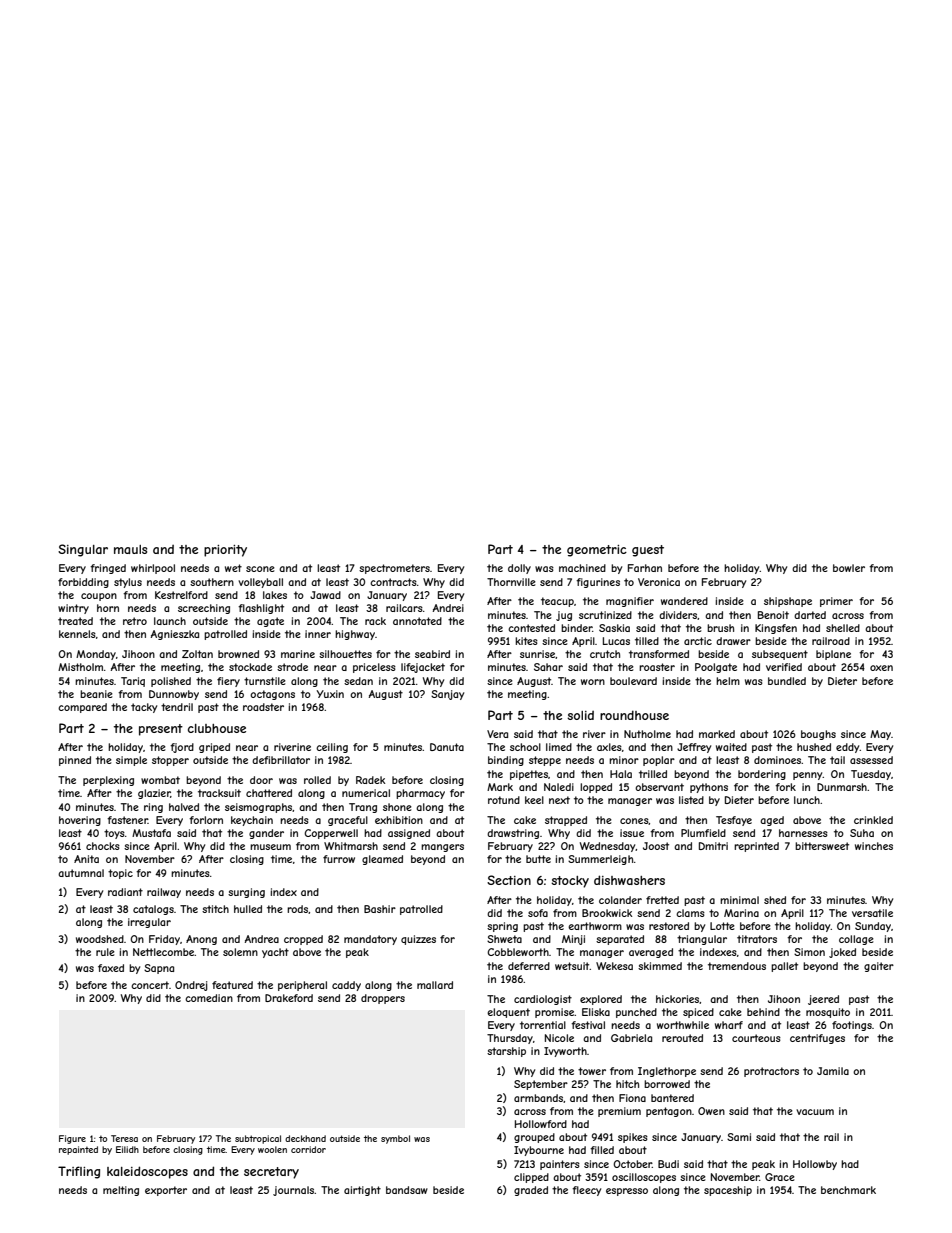 The height and width of the screenshot is (1233, 952). Describe the element at coordinates (79, 1172) in the screenshot. I see `Trifling` at that location.
